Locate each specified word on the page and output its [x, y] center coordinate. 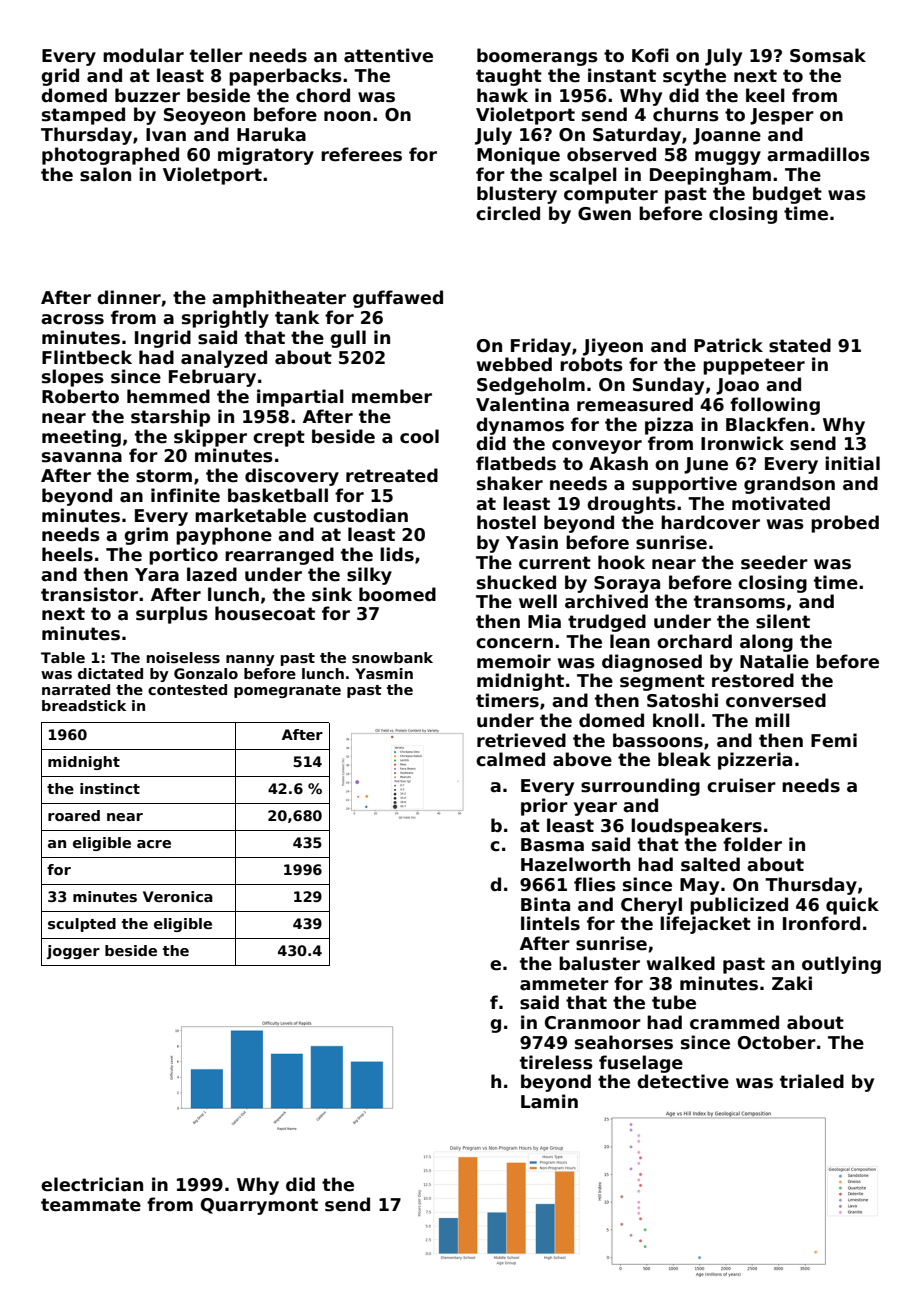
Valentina [522, 404]
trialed [812, 1081]
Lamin [549, 1101]
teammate [91, 1205]
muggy [728, 158]
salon [105, 174]
